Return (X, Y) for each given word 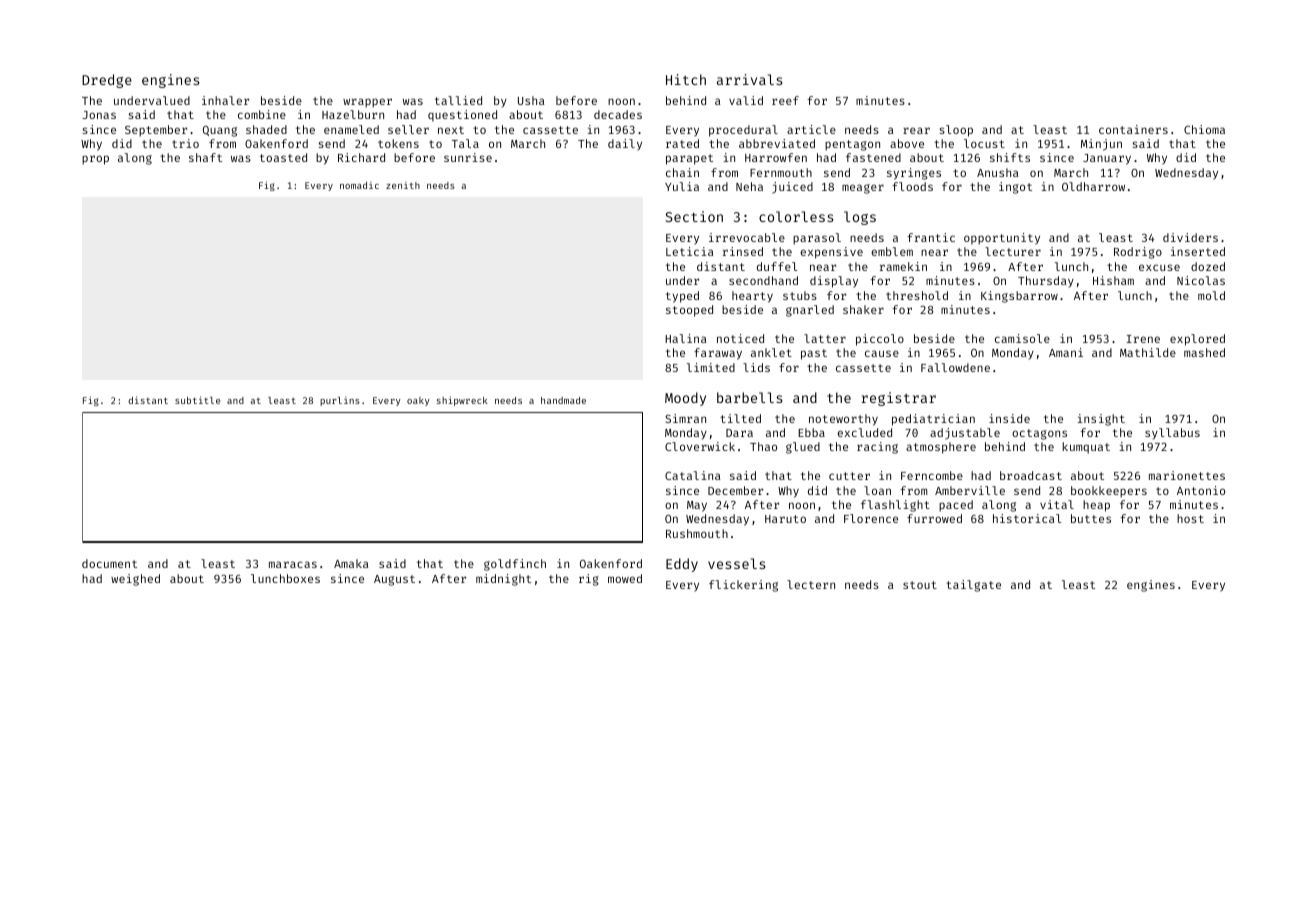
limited (711, 367)
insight (1101, 420)
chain (682, 172)
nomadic (359, 185)
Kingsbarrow (1019, 297)
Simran (685, 418)
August (394, 580)
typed (682, 297)
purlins (340, 401)
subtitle (197, 400)
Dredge (107, 81)
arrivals (750, 79)
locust (984, 143)
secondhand (763, 280)
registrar (899, 399)
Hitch (686, 79)
